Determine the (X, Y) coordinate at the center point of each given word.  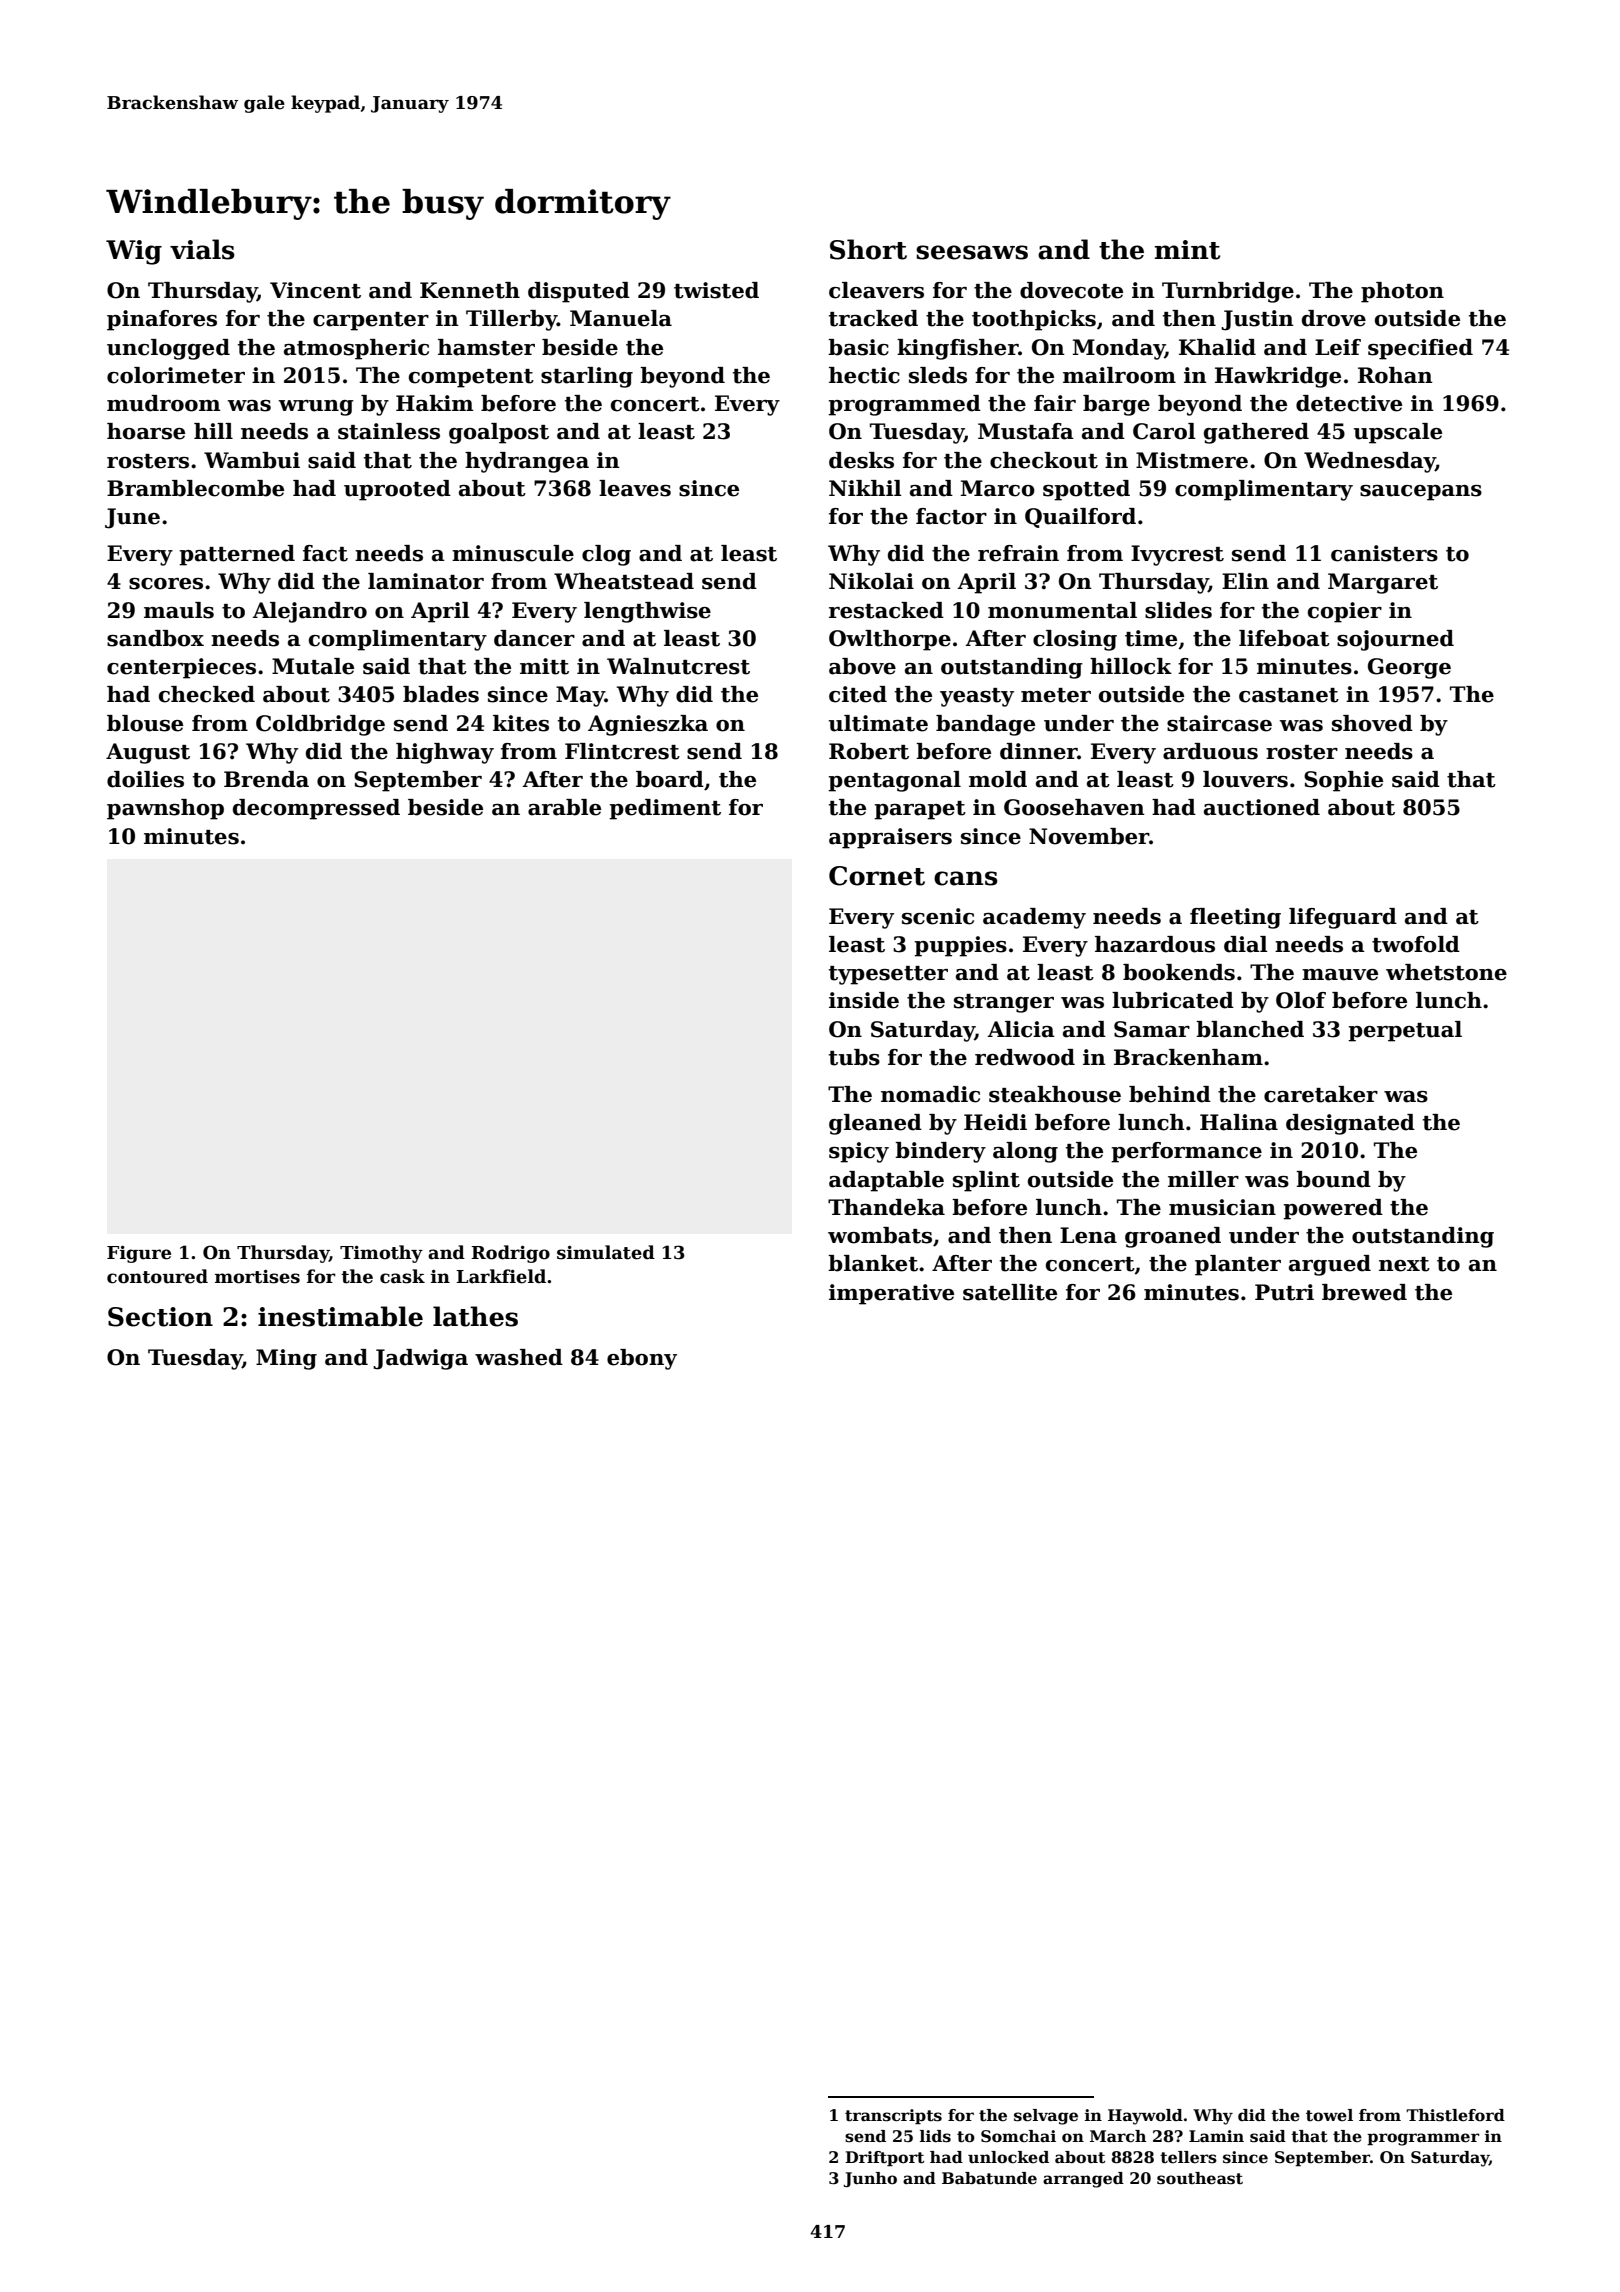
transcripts (893, 2117)
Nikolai (871, 581)
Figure (139, 1254)
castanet (1289, 695)
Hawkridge (1278, 377)
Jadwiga (420, 1359)
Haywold (1145, 2117)
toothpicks (1034, 320)
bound (1333, 1179)
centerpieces (181, 668)
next (1404, 1264)
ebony (642, 1359)
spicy (859, 1152)
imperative (891, 1294)
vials (202, 249)
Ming (286, 1359)
